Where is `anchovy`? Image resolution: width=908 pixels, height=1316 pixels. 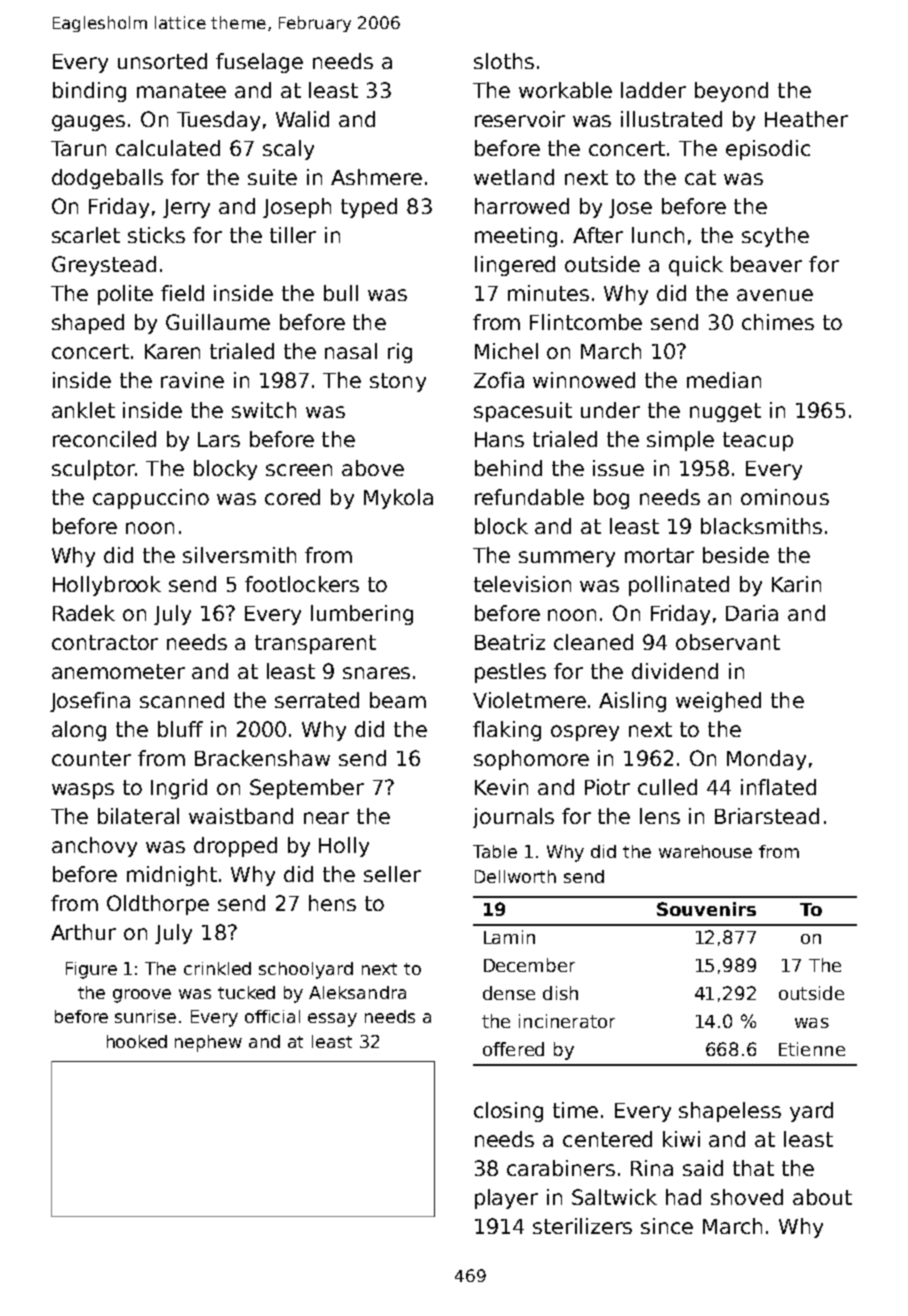 anchovy is located at coordinates (94, 847).
